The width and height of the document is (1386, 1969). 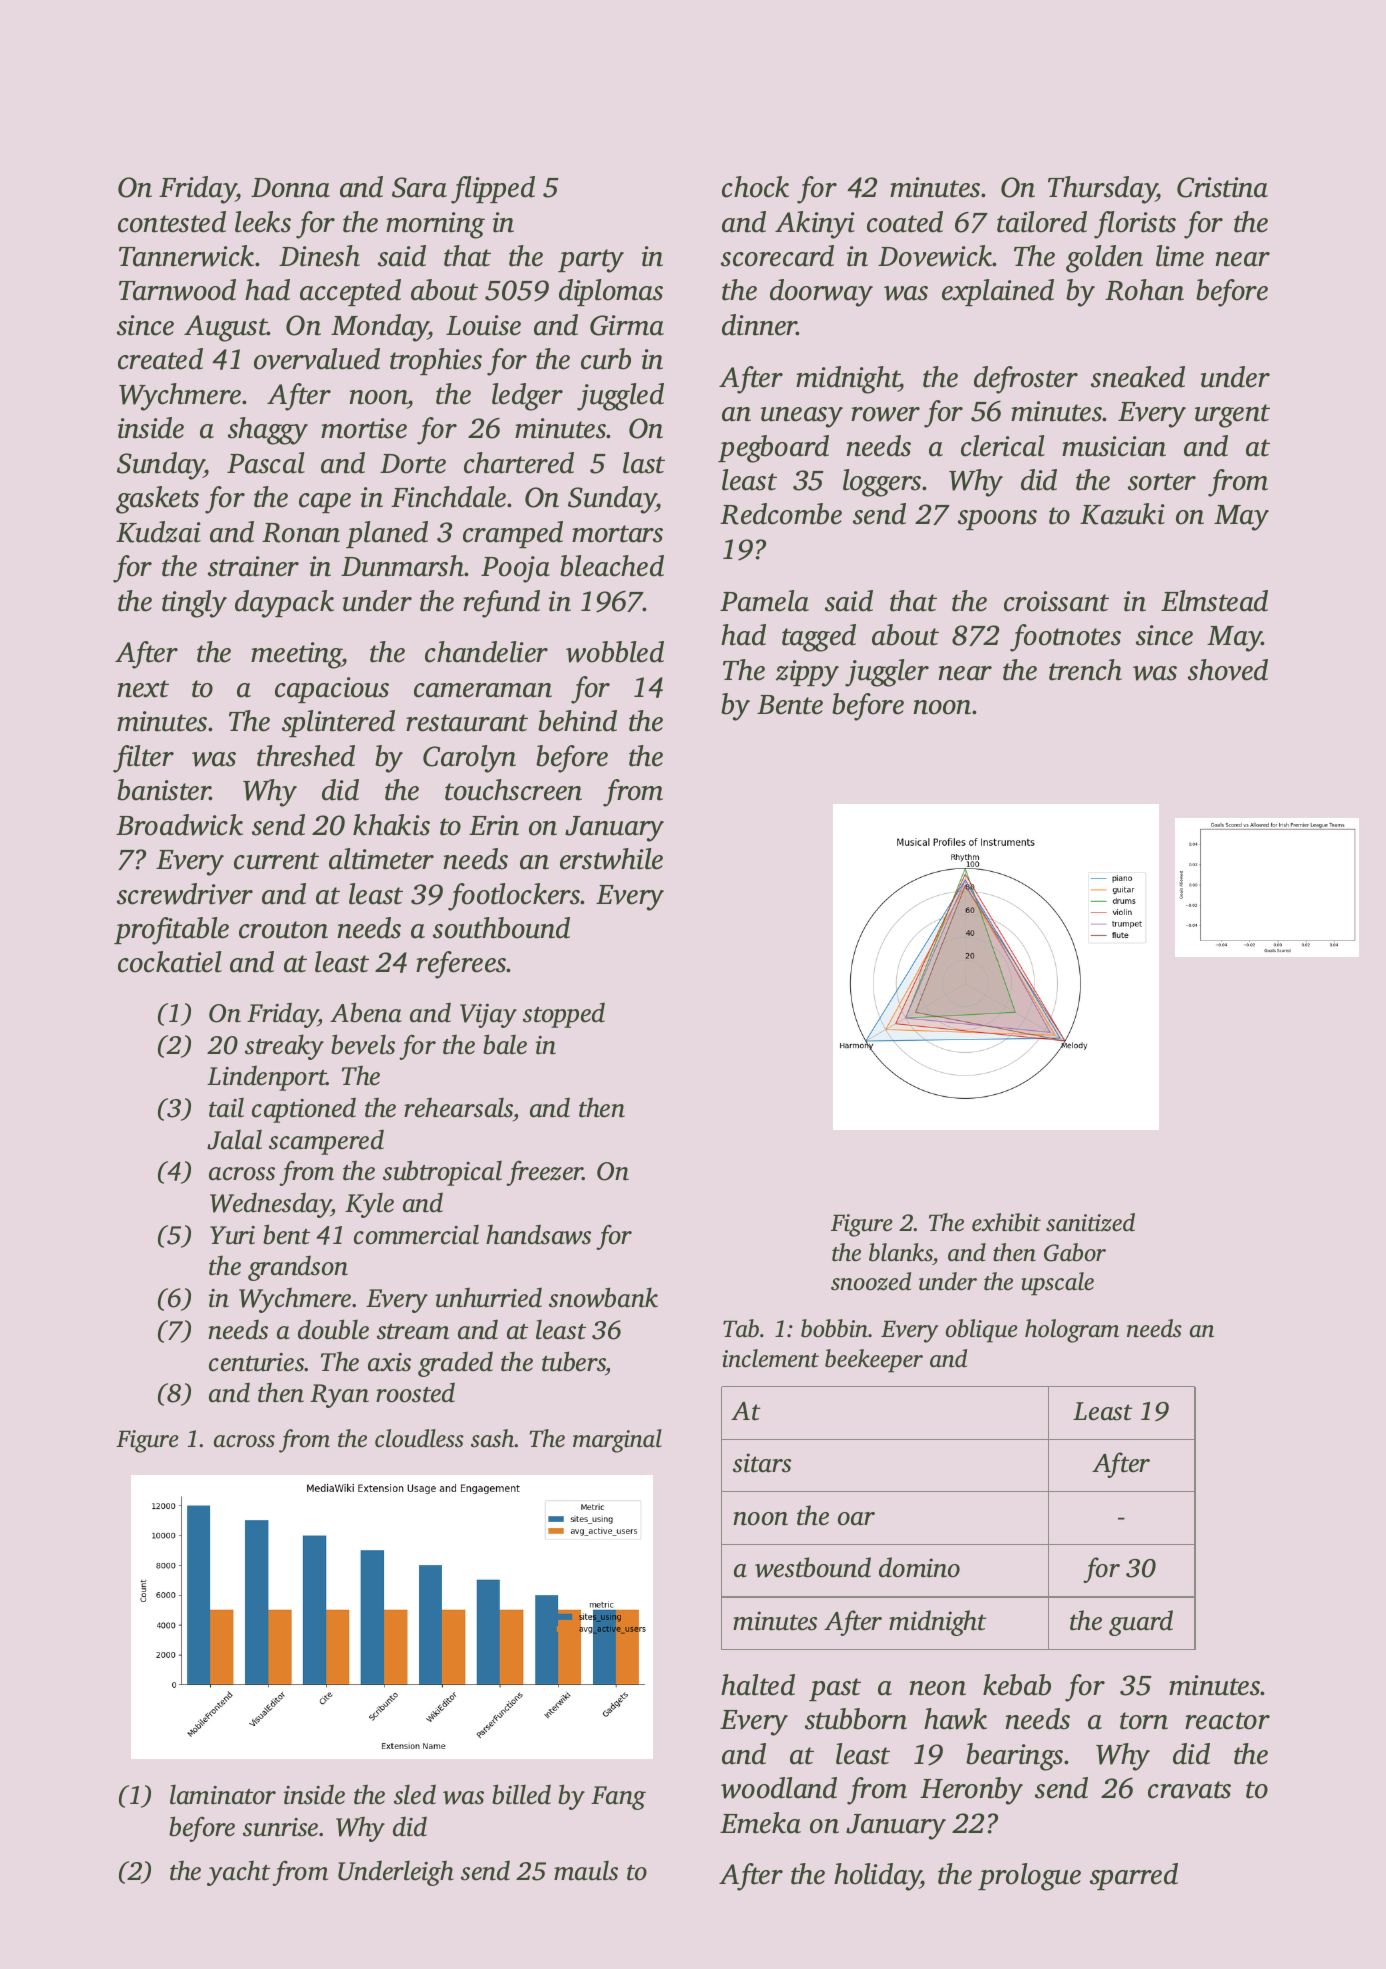 I want to click on centuries, so click(x=257, y=1362).
